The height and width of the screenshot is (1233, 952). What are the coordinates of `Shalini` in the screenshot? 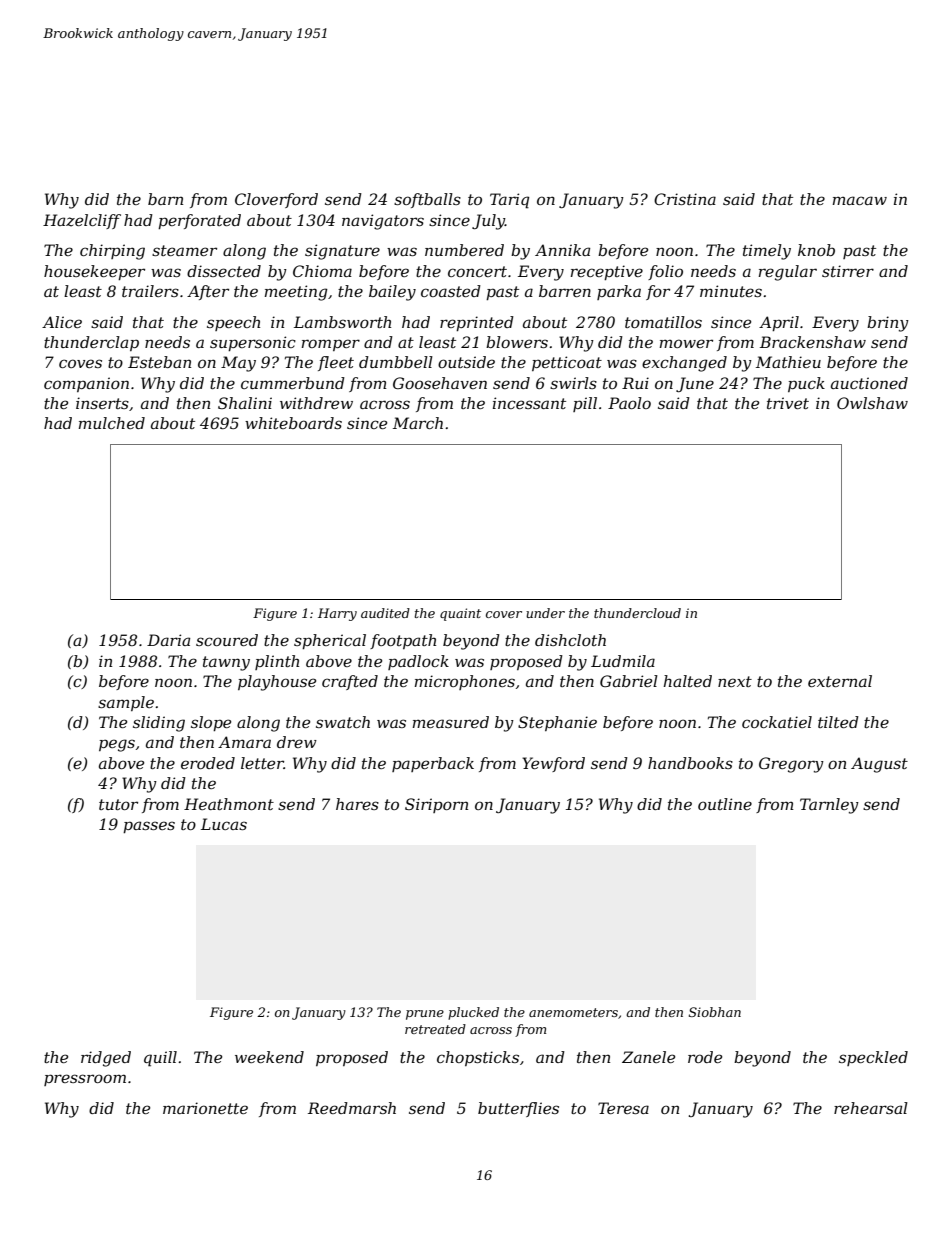 It's located at (245, 403).
